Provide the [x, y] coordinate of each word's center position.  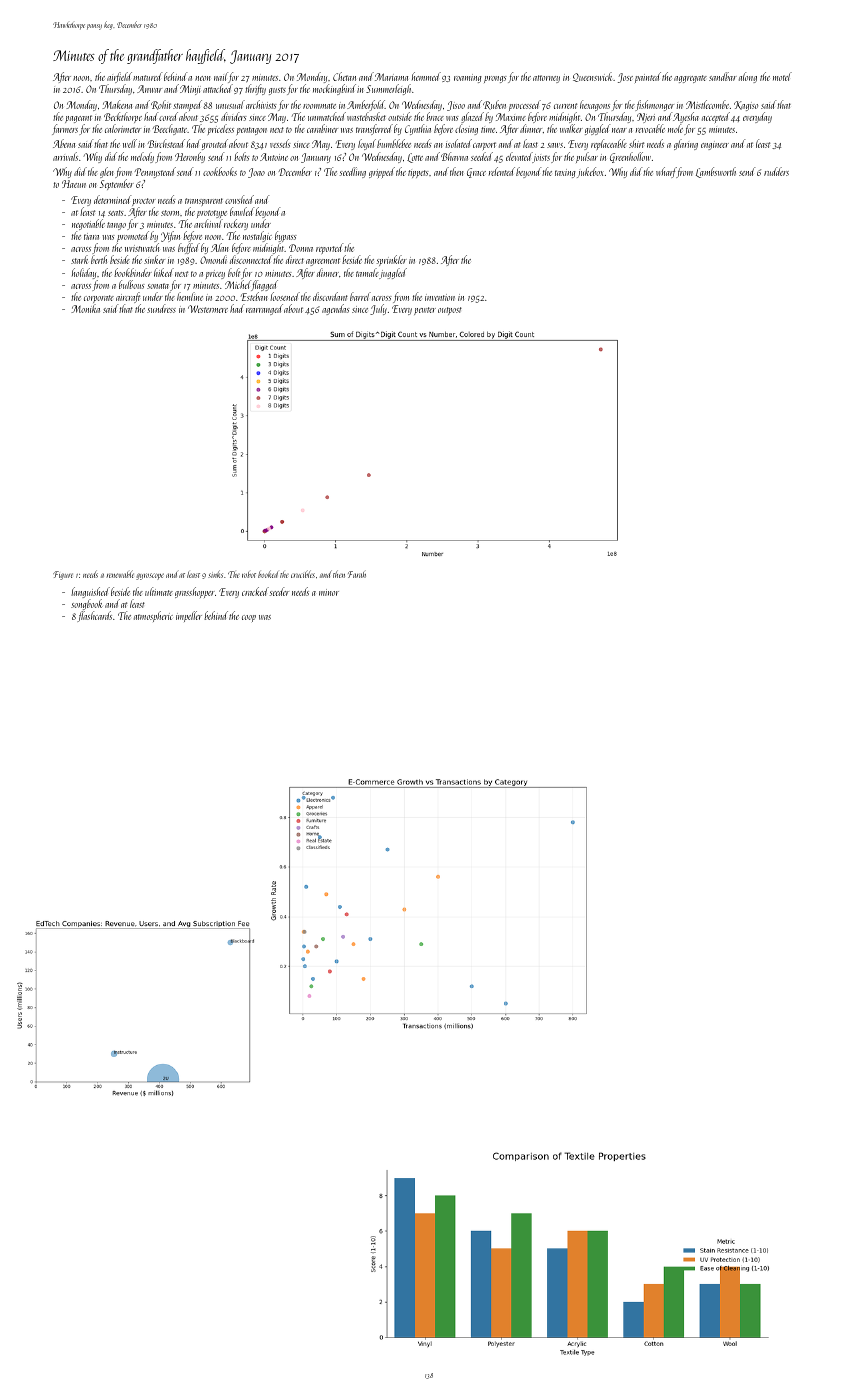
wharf [666, 172]
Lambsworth [716, 172]
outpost [450, 311]
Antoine [274, 157]
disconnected [250, 260]
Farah [357, 574]
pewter [425, 311]
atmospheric [153, 616]
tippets [418, 174]
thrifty [255, 89]
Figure [63, 575]
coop [249, 618]
